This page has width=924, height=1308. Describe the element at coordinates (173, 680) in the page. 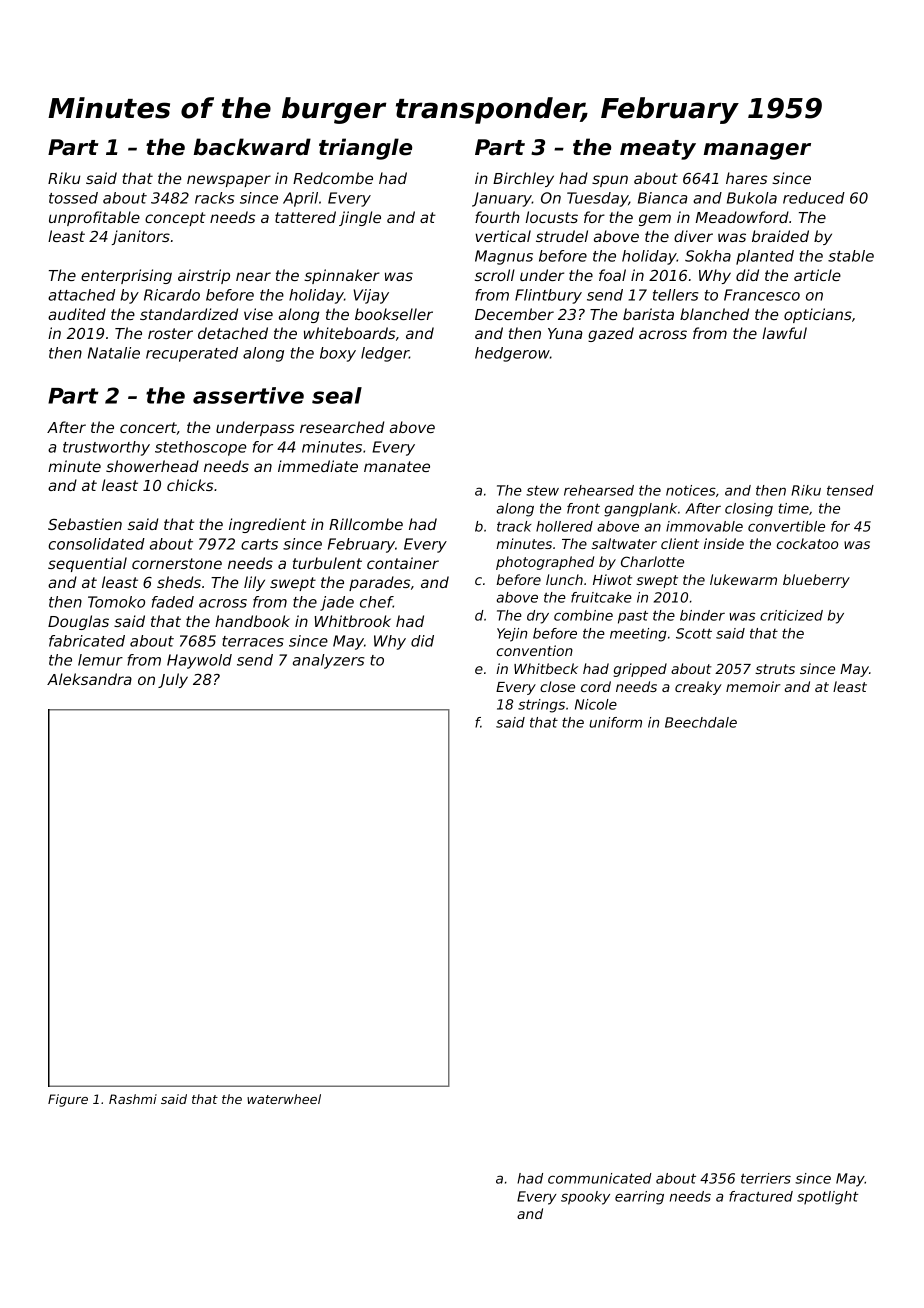

I see `July` at that location.
